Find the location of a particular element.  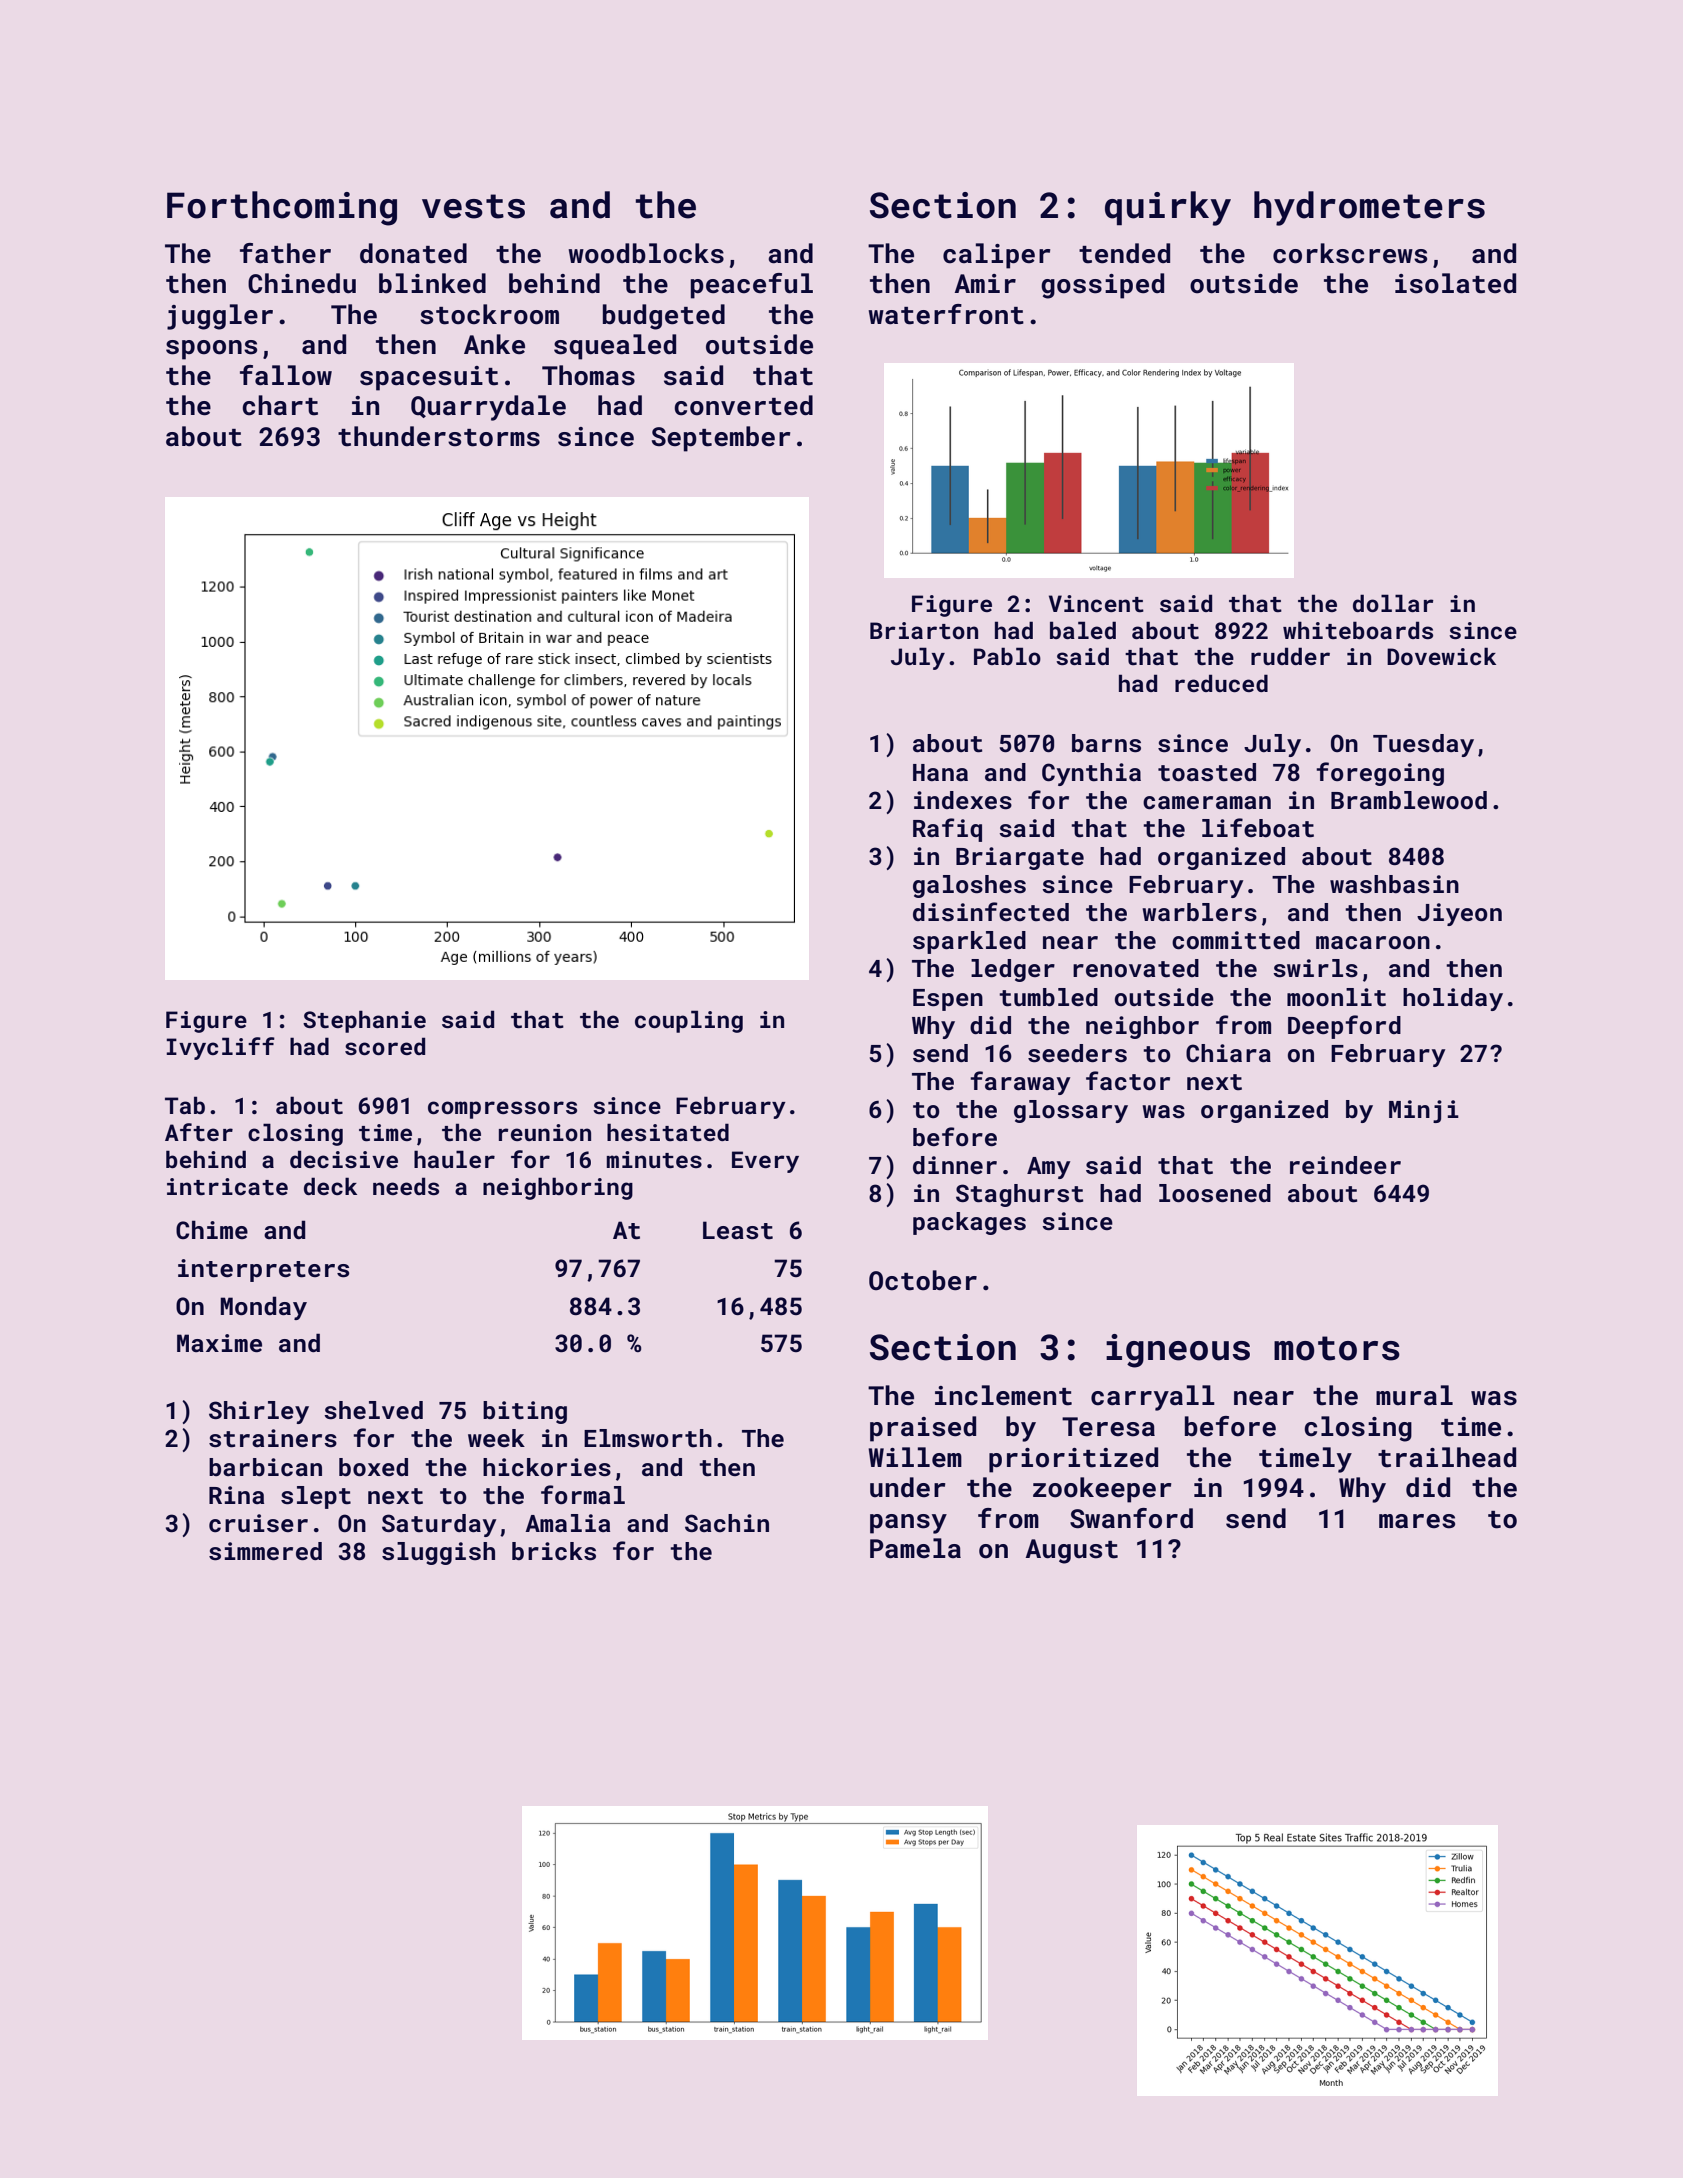

corkscrews is located at coordinates (1350, 253).
